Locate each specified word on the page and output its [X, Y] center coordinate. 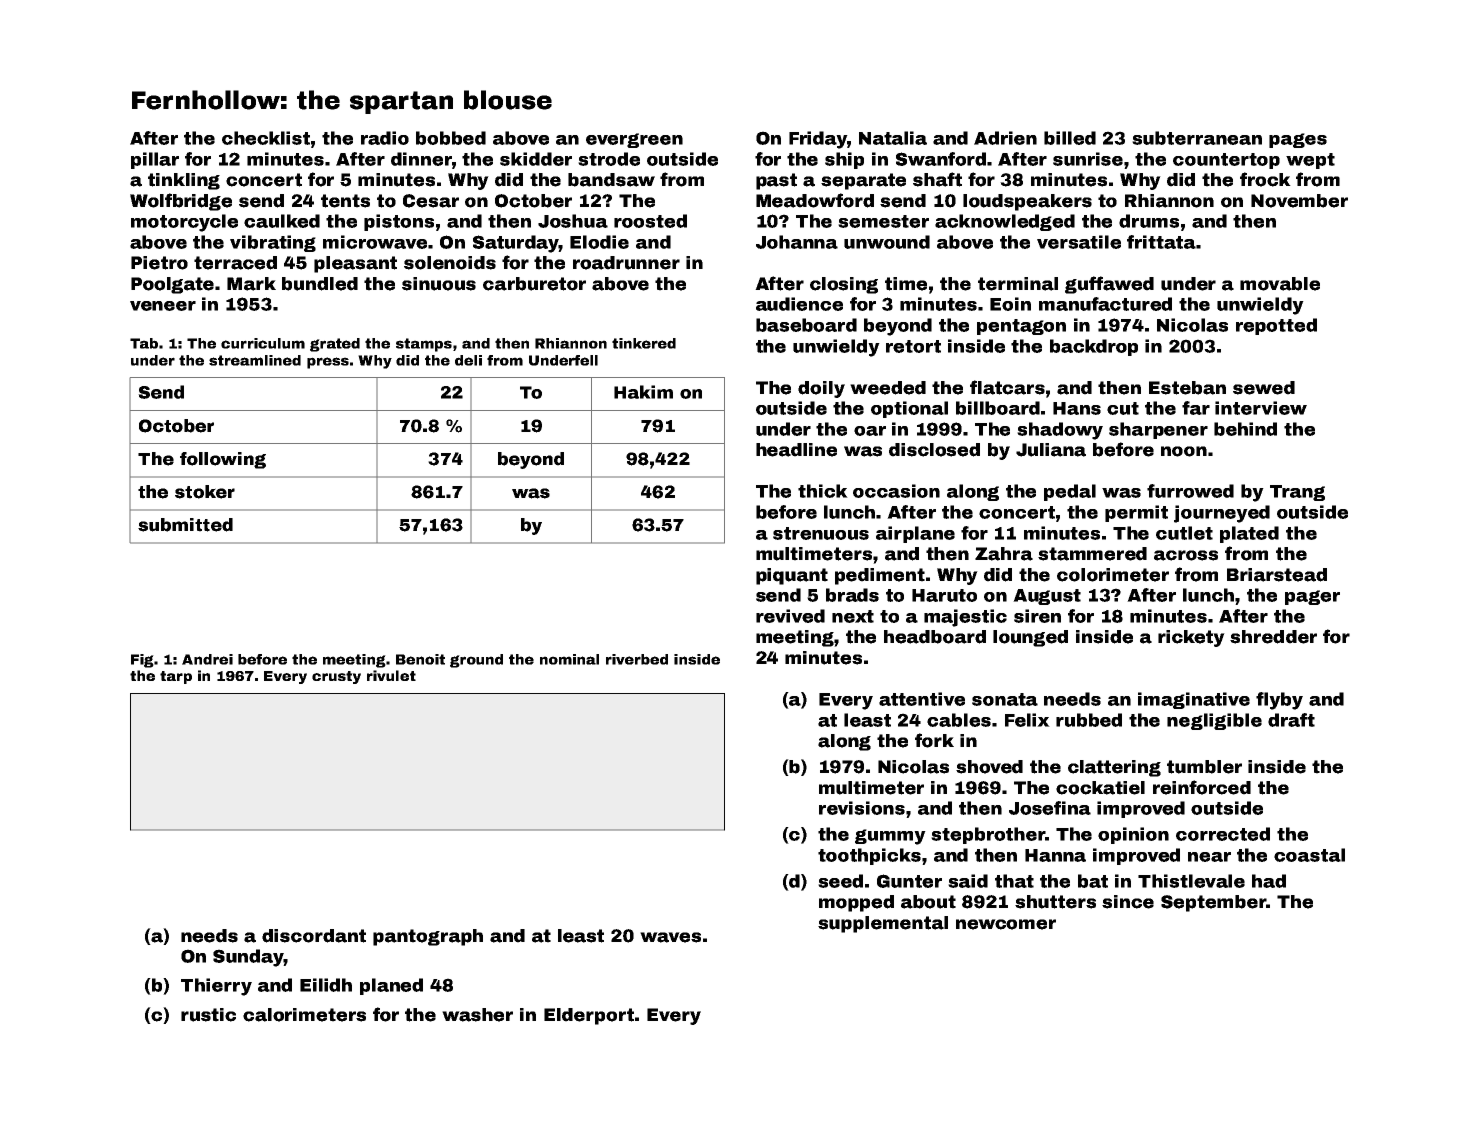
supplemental [883, 924]
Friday [818, 140]
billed [1070, 138]
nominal [569, 659]
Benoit [420, 659]
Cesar [431, 201]
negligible [1214, 721]
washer [477, 1015]
